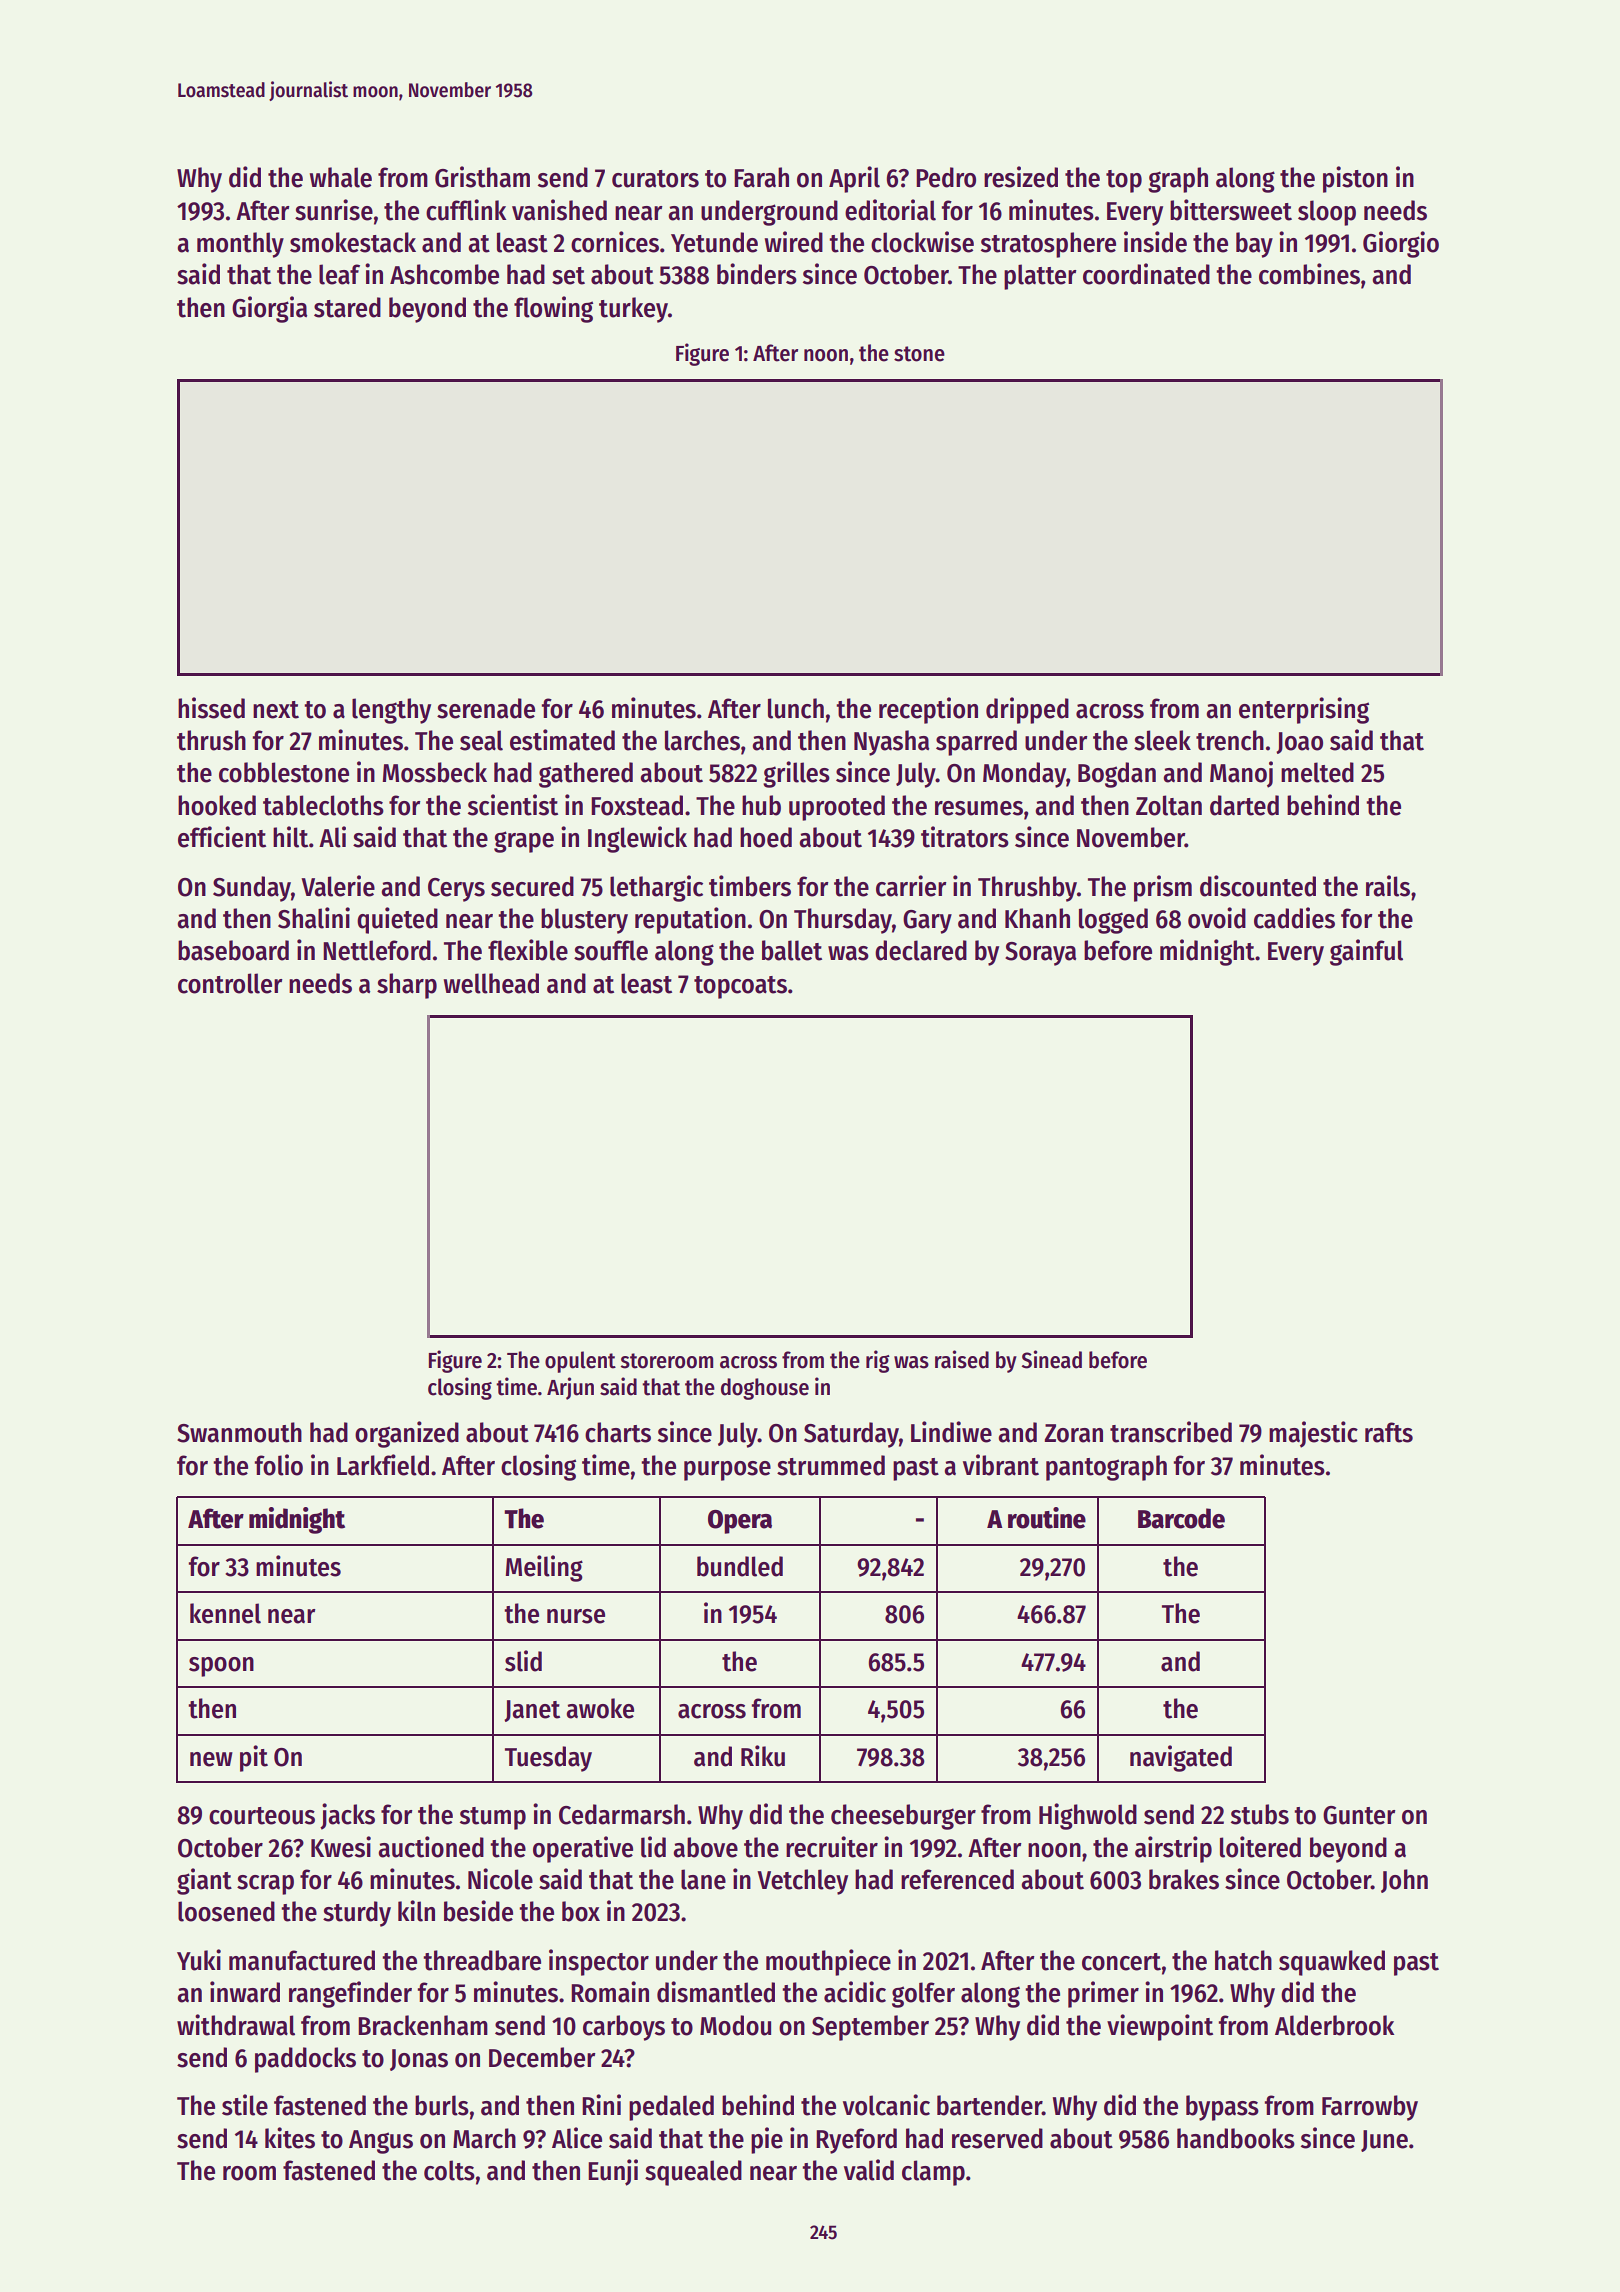 The image size is (1620, 2292). Describe the element at coordinates (740, 987) in the screenshot. I see `topcoats` at that location.
